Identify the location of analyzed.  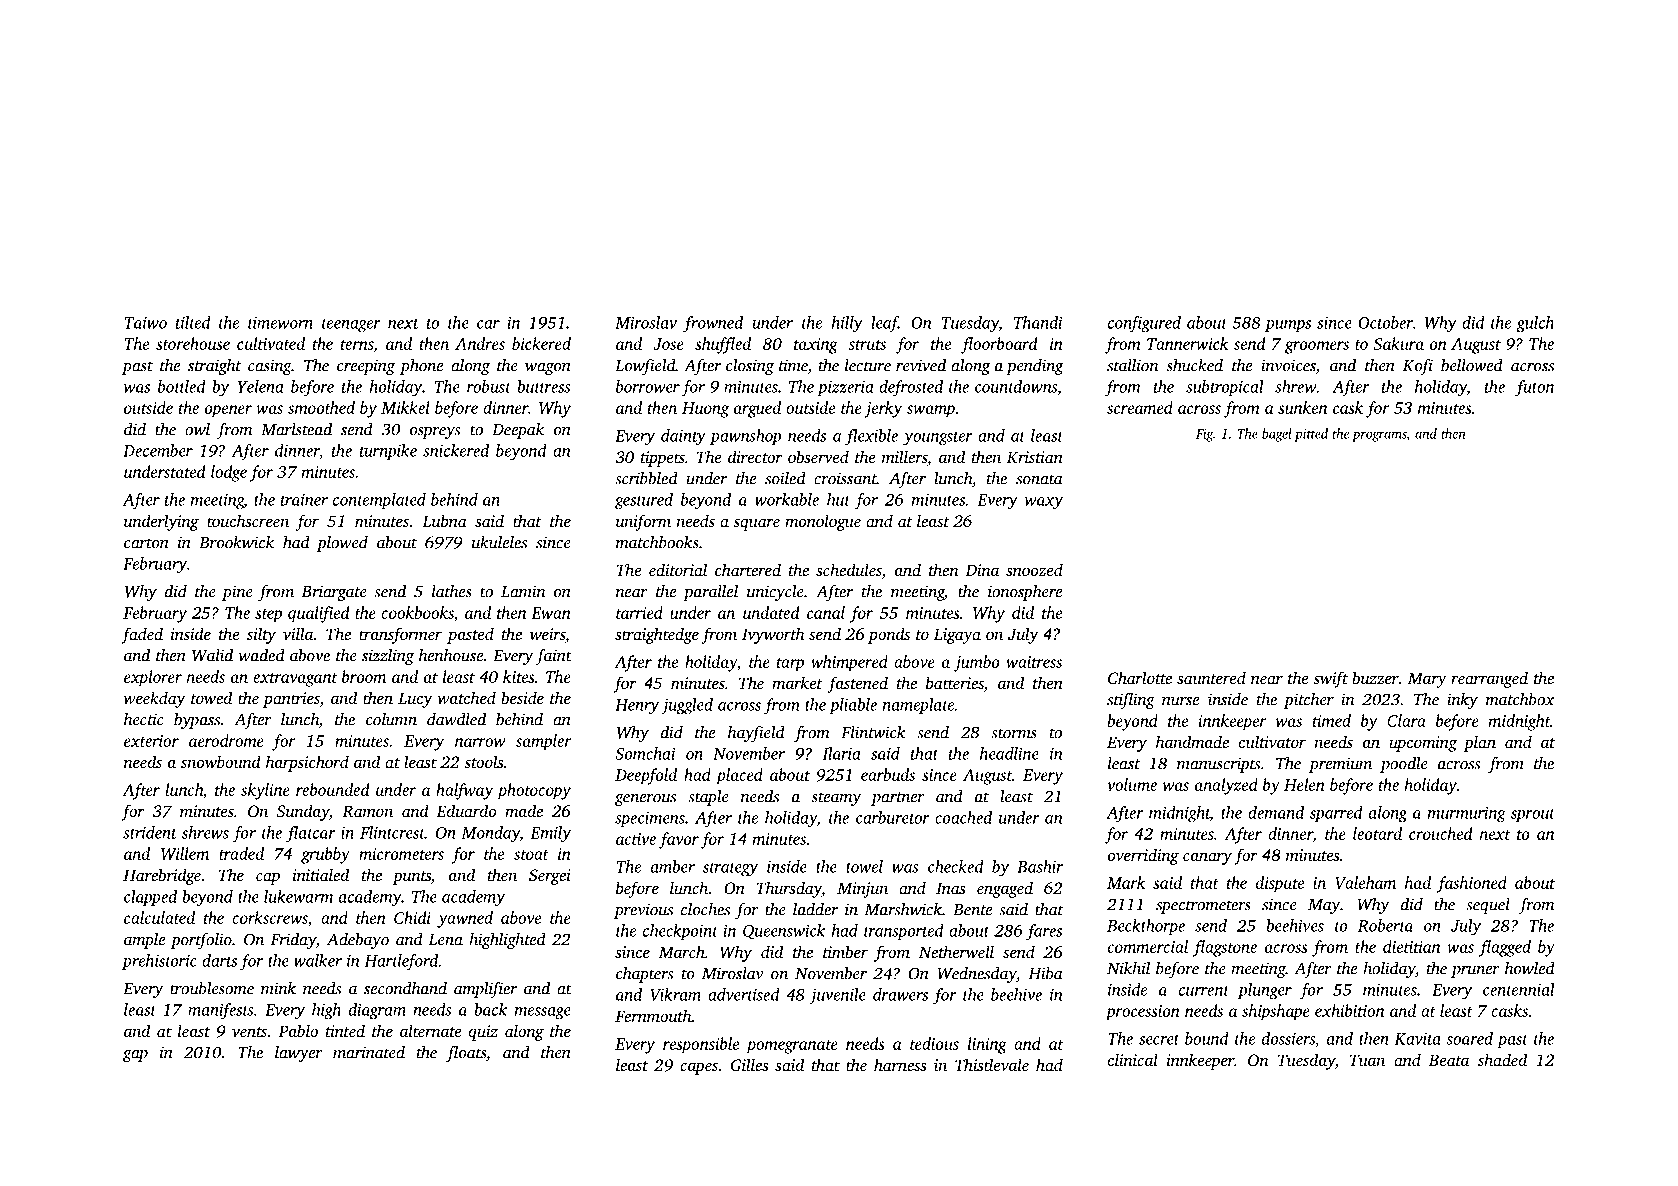
(1226, 786).
